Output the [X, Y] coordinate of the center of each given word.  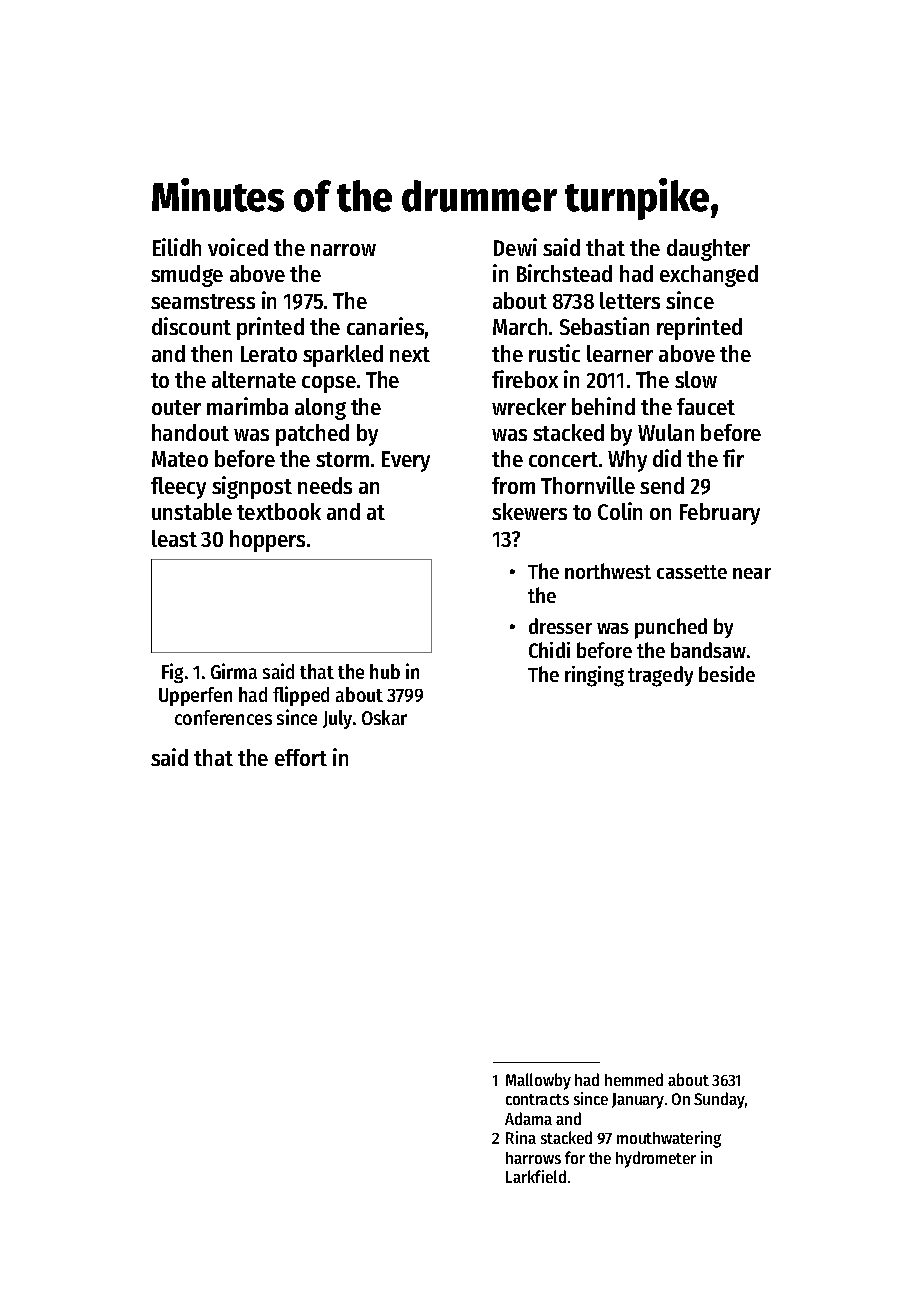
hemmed [634, 1079]
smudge [187, 276]
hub [385, 671]
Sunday [719, 1100]
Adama [528, 1118]
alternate [254, 379]
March [520, 326]
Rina [521, 1137]
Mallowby [538, 1081]
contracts [537, 1099]
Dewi [515, 247]
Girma [234, 671]
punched [671, 628]
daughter [708, 250]
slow [696, 379]
